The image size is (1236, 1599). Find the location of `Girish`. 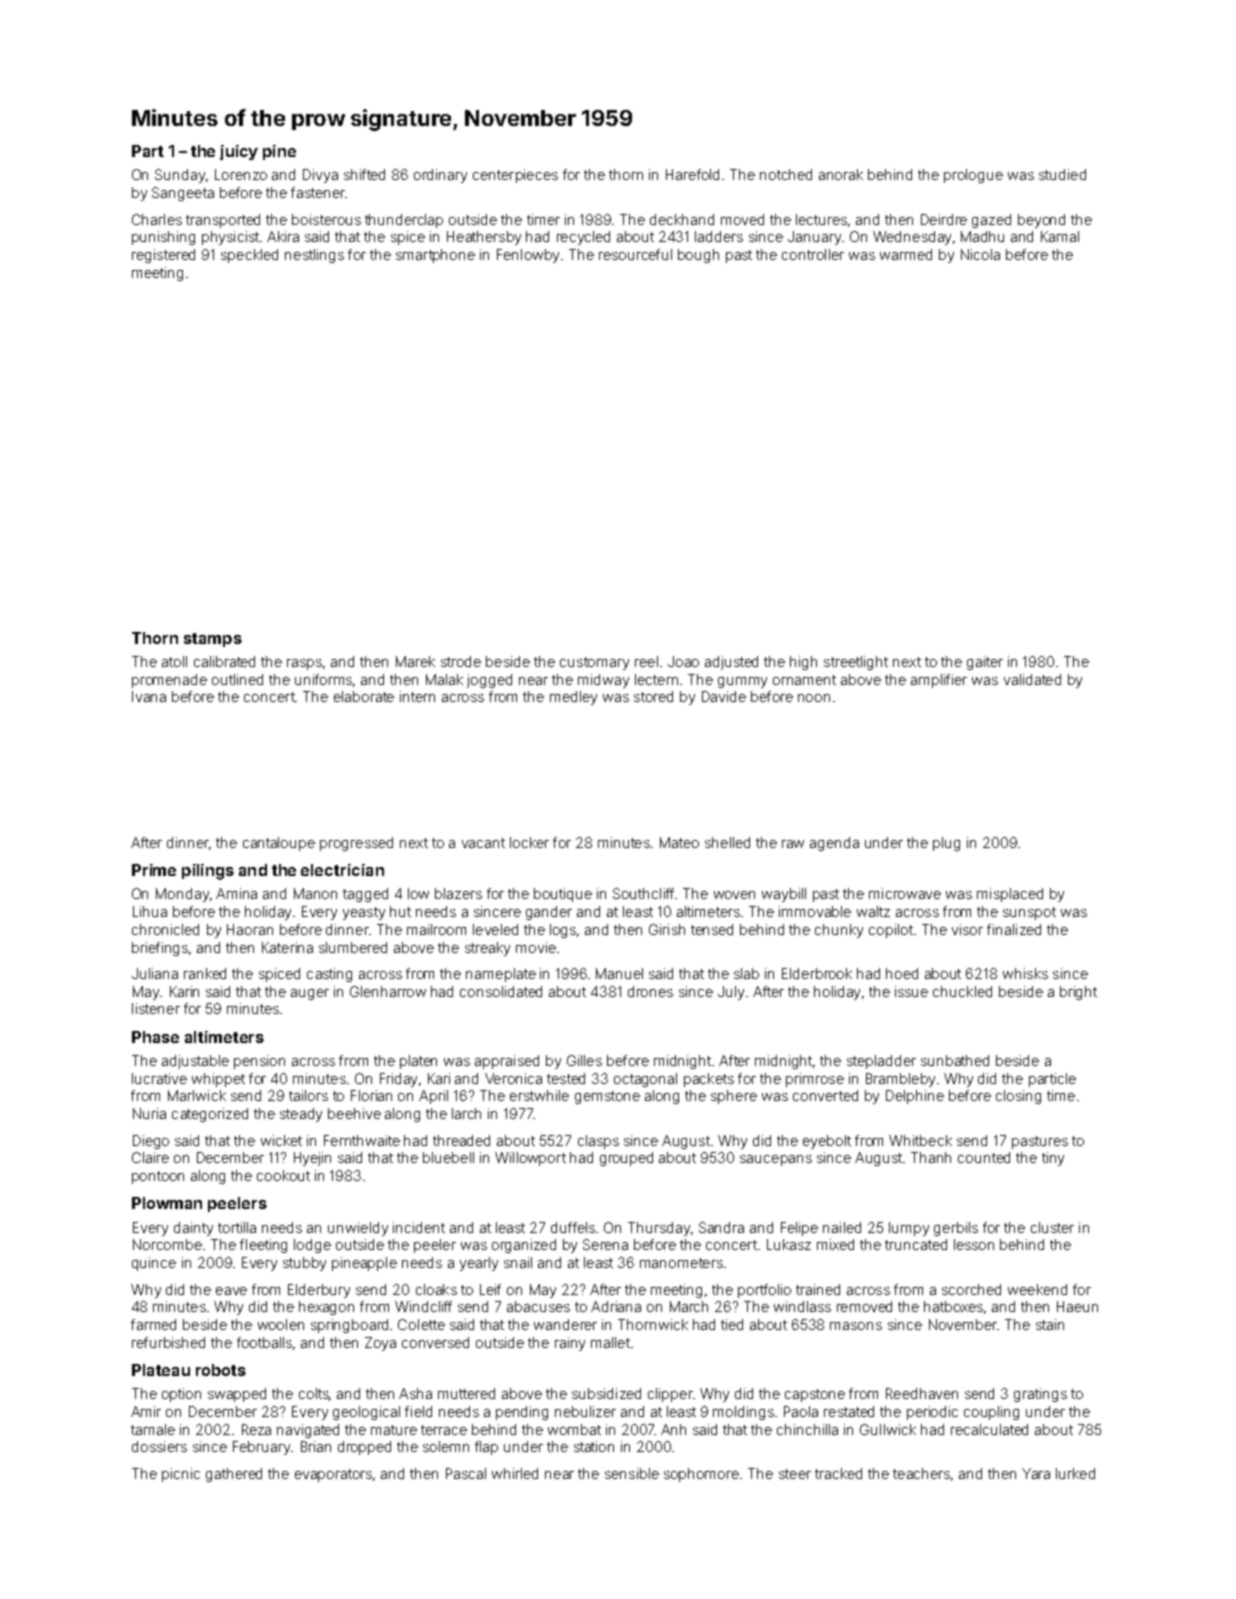

Girish is located at coordinates (667, 929).
